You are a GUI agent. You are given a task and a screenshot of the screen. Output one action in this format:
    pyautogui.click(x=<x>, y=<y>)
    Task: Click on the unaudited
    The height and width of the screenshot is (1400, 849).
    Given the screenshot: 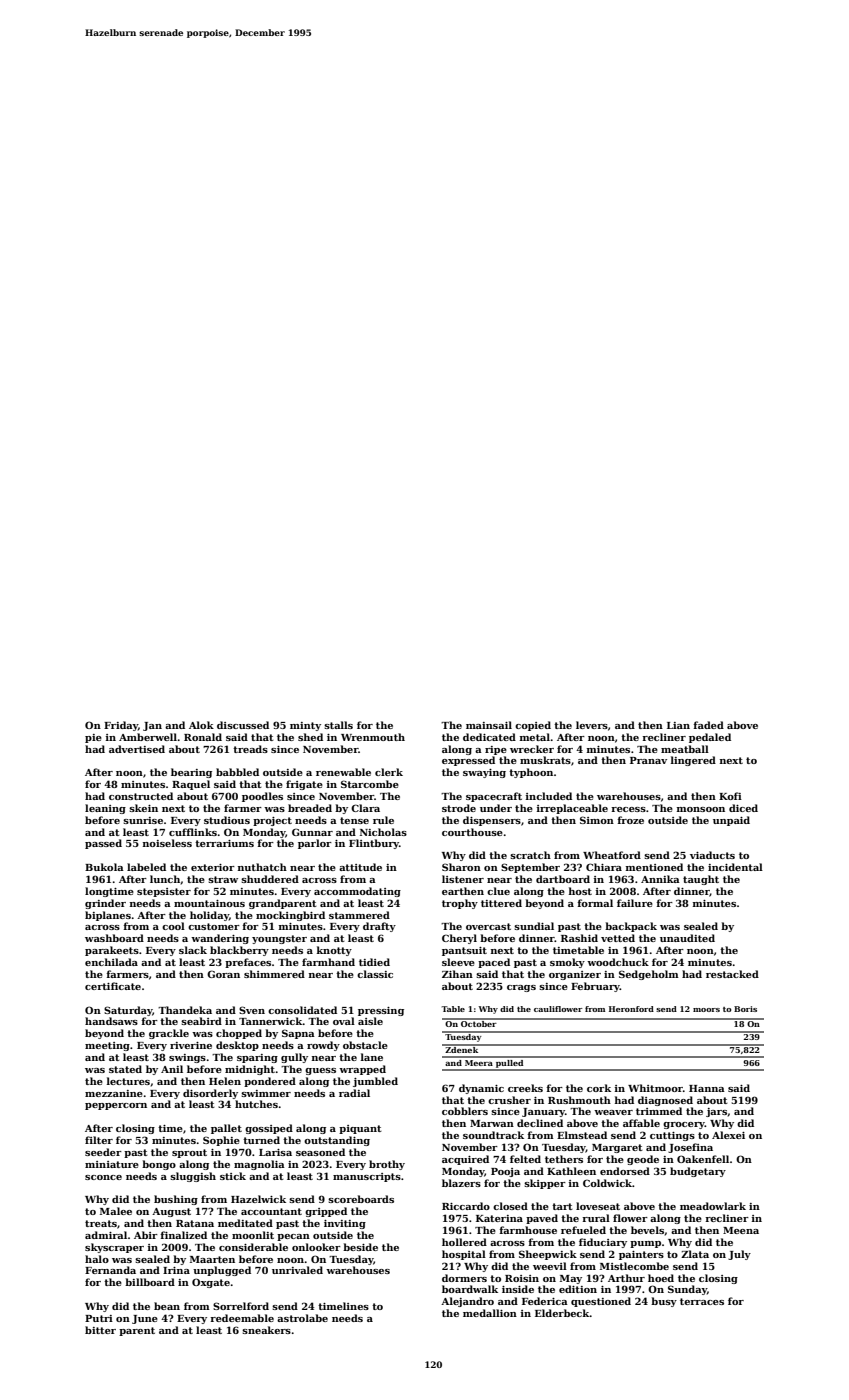 What is the action you would take?
    pyautogui.click(x=687, y=938)
